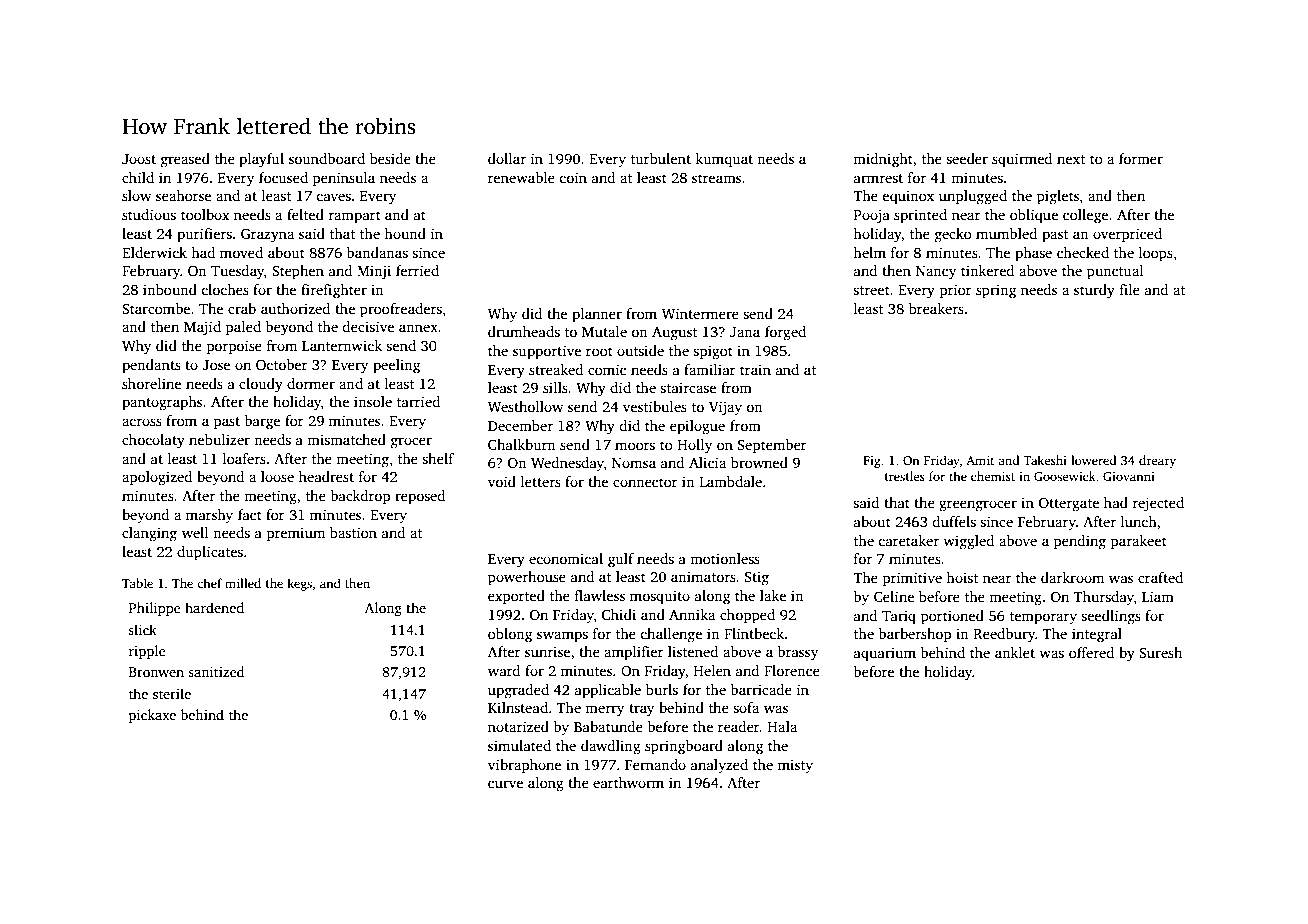  Describe the element at coordinates (573, 177) in the image. I see `coin` at that location.
